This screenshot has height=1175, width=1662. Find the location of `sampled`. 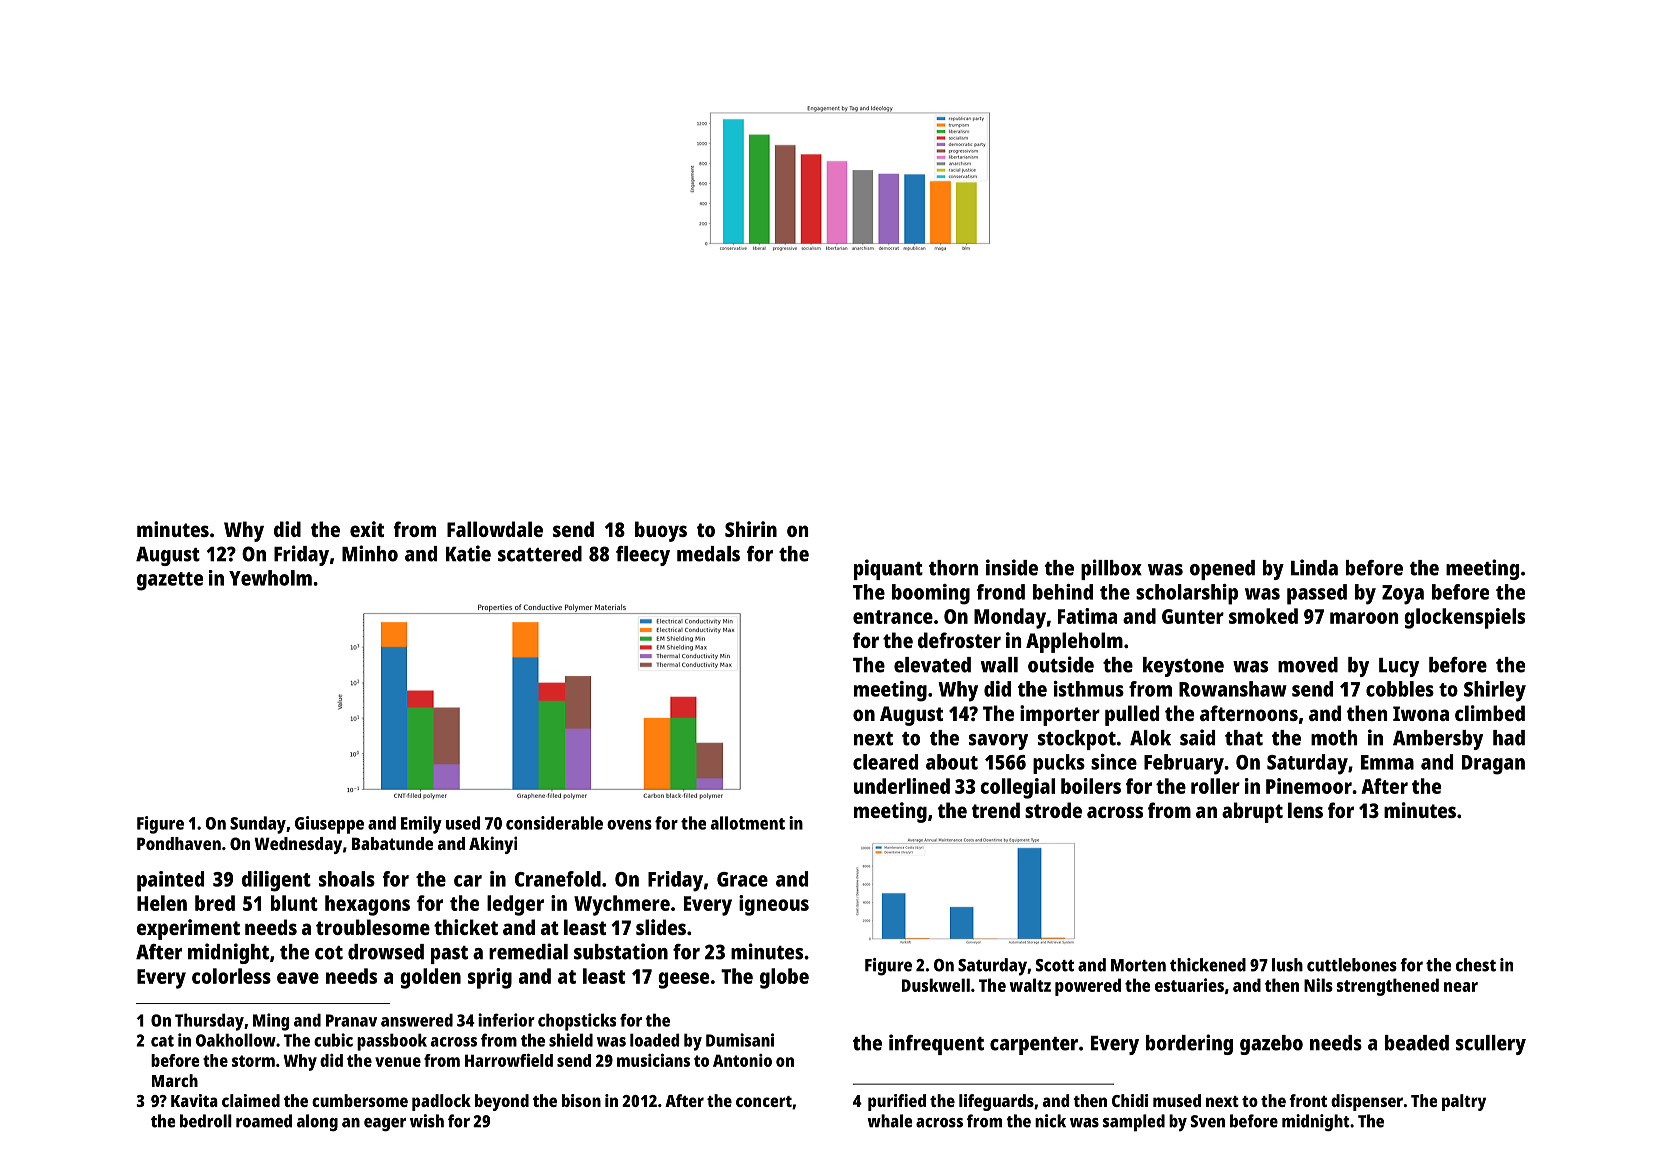

sampled is located at coordinates (1134, 1123).
